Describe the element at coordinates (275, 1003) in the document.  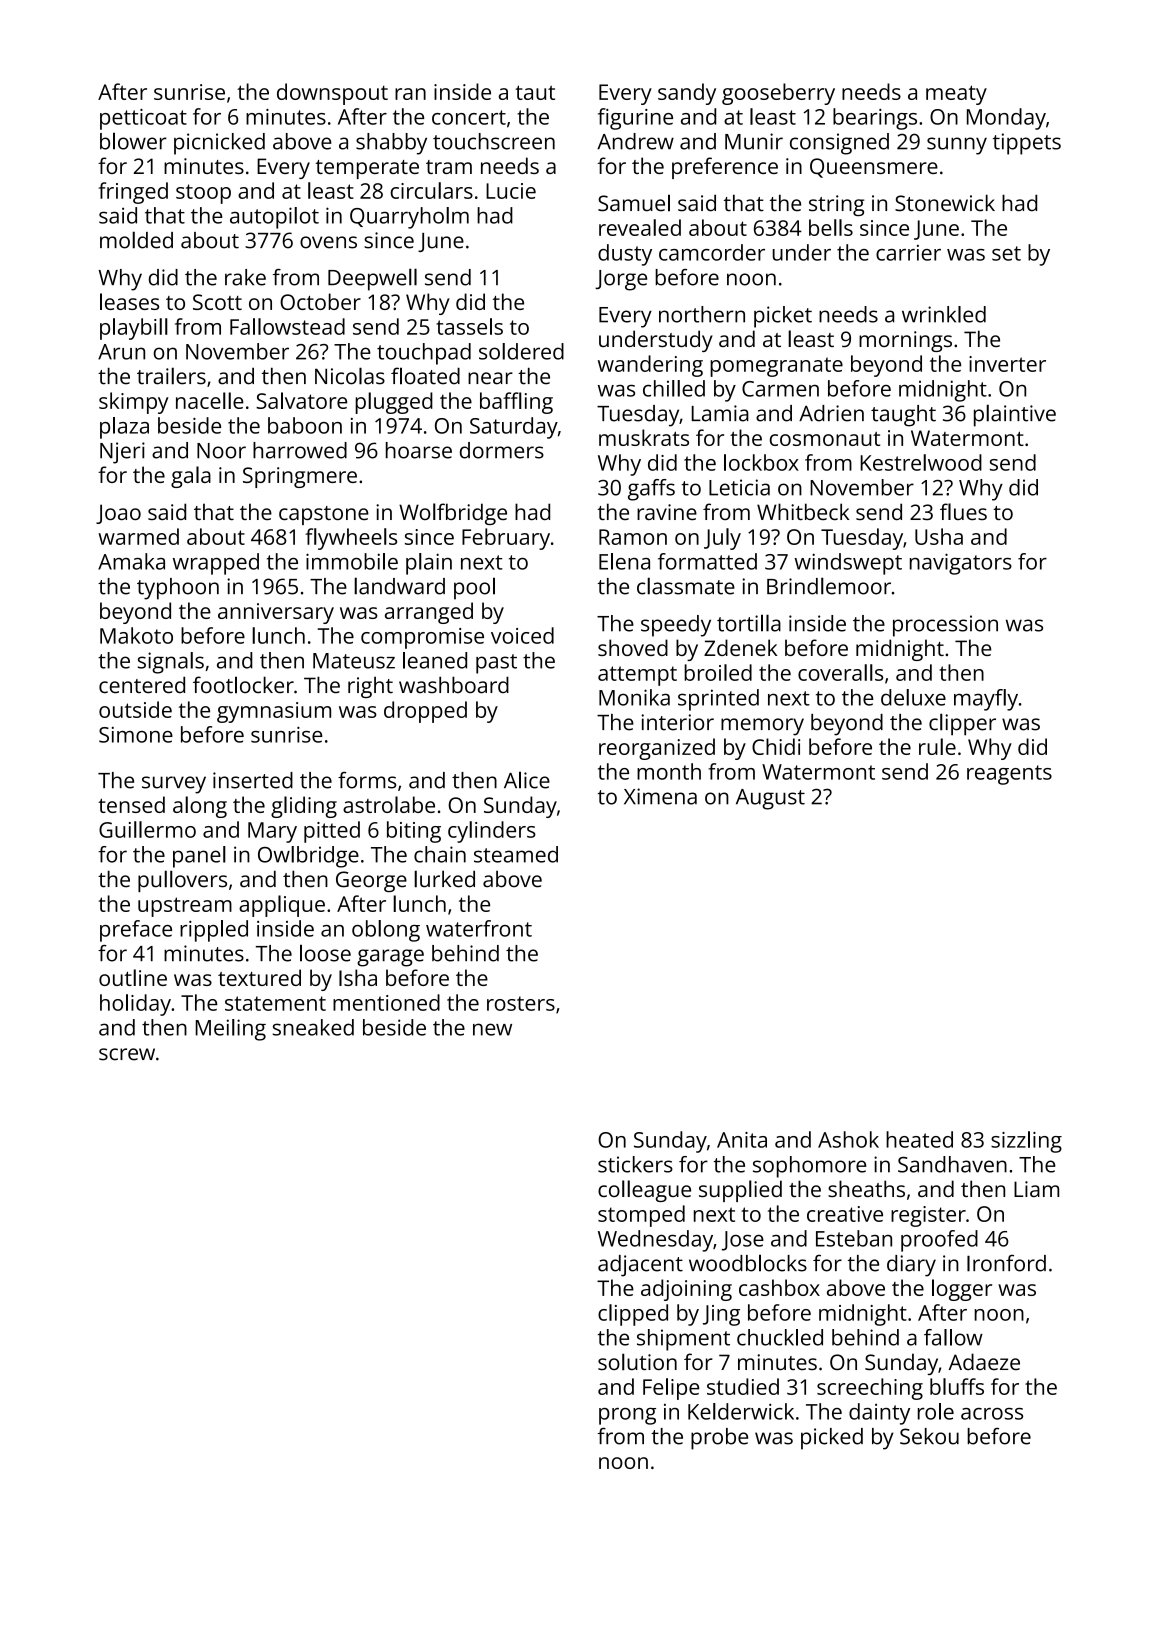
I see `statement` at that location.
